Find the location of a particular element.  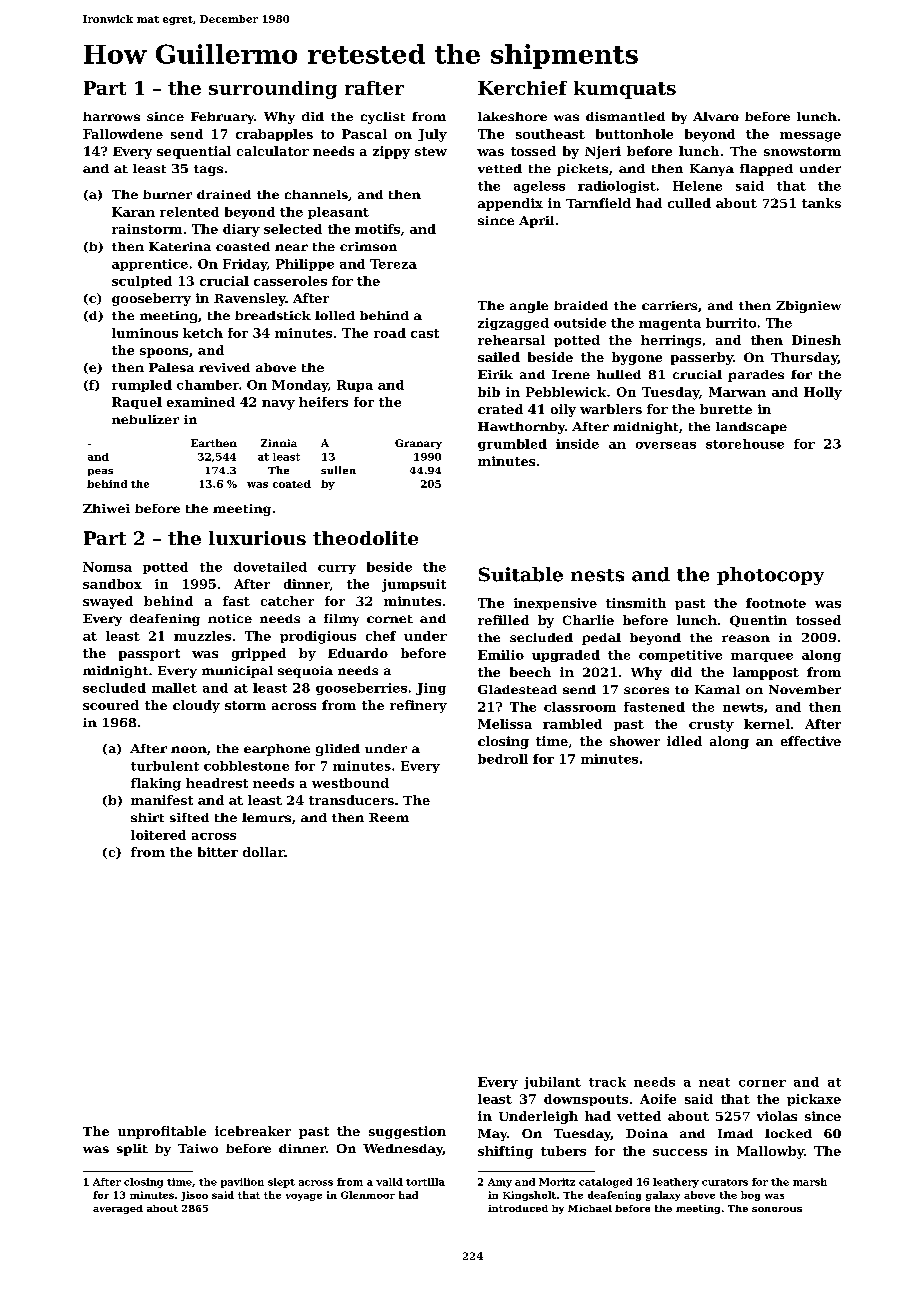

culled is located at coordinates (689, 203).
